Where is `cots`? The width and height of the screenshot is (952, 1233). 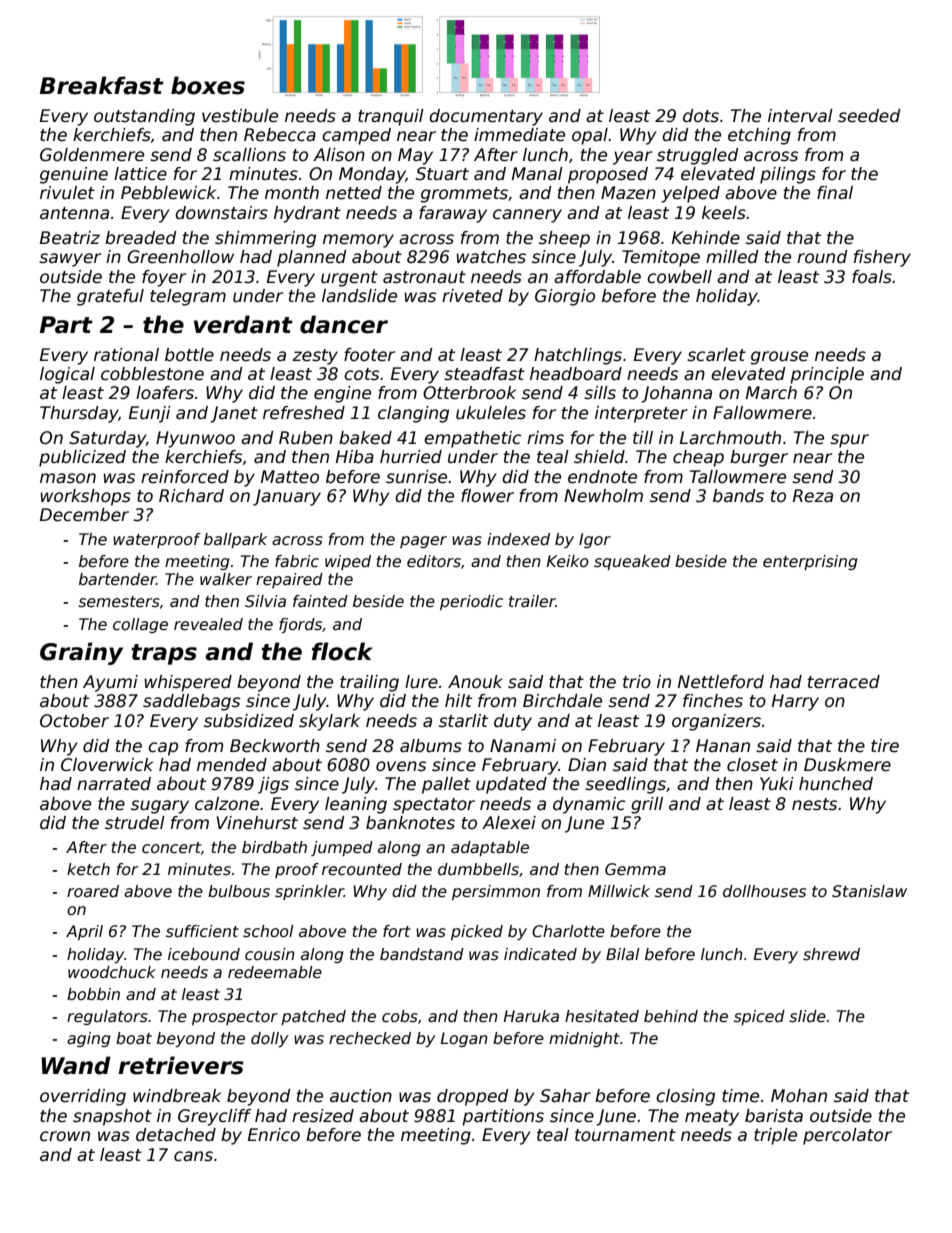 cots is located at coordinates (361, 374).
